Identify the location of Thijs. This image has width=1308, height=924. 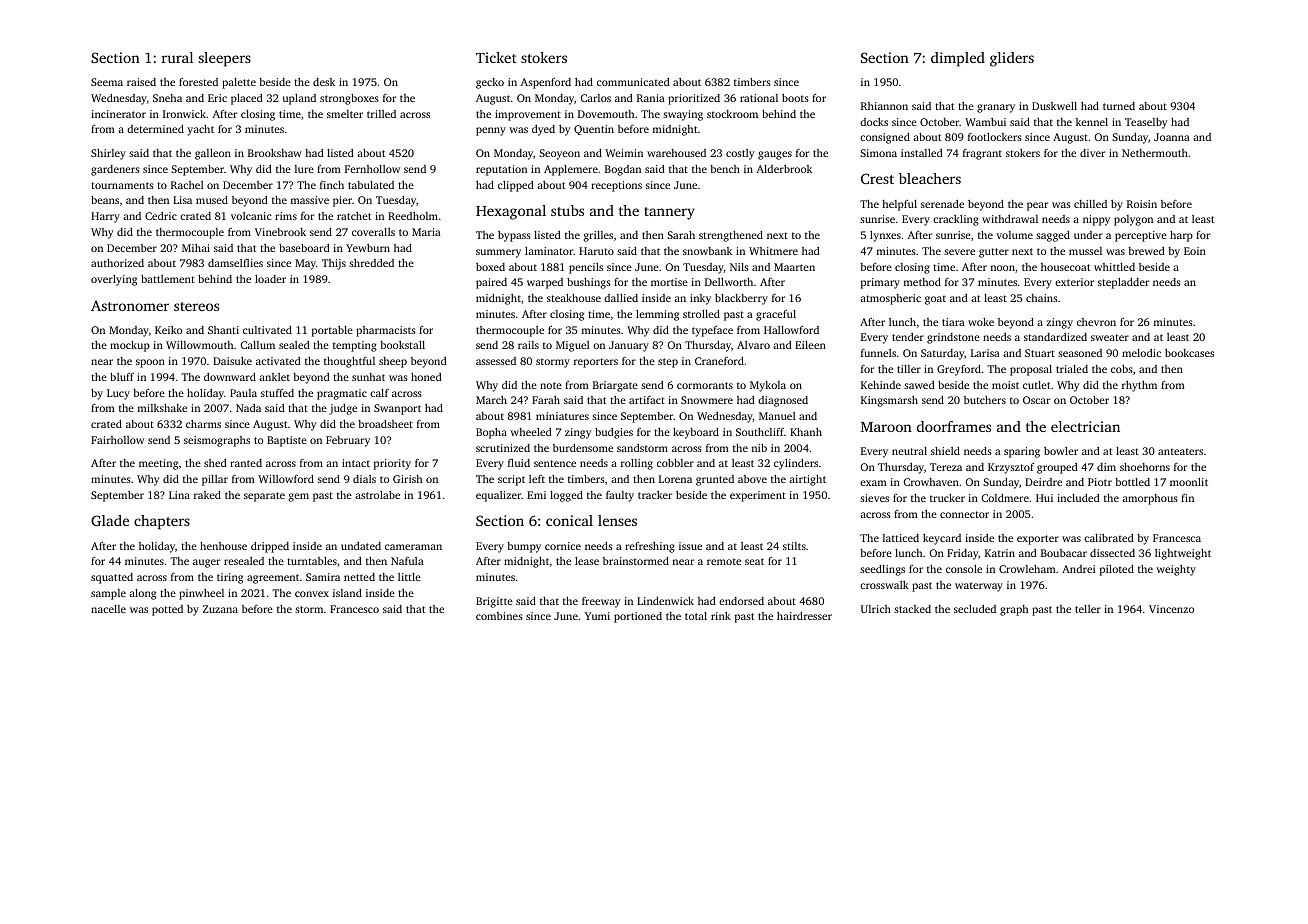
(334, 264).
